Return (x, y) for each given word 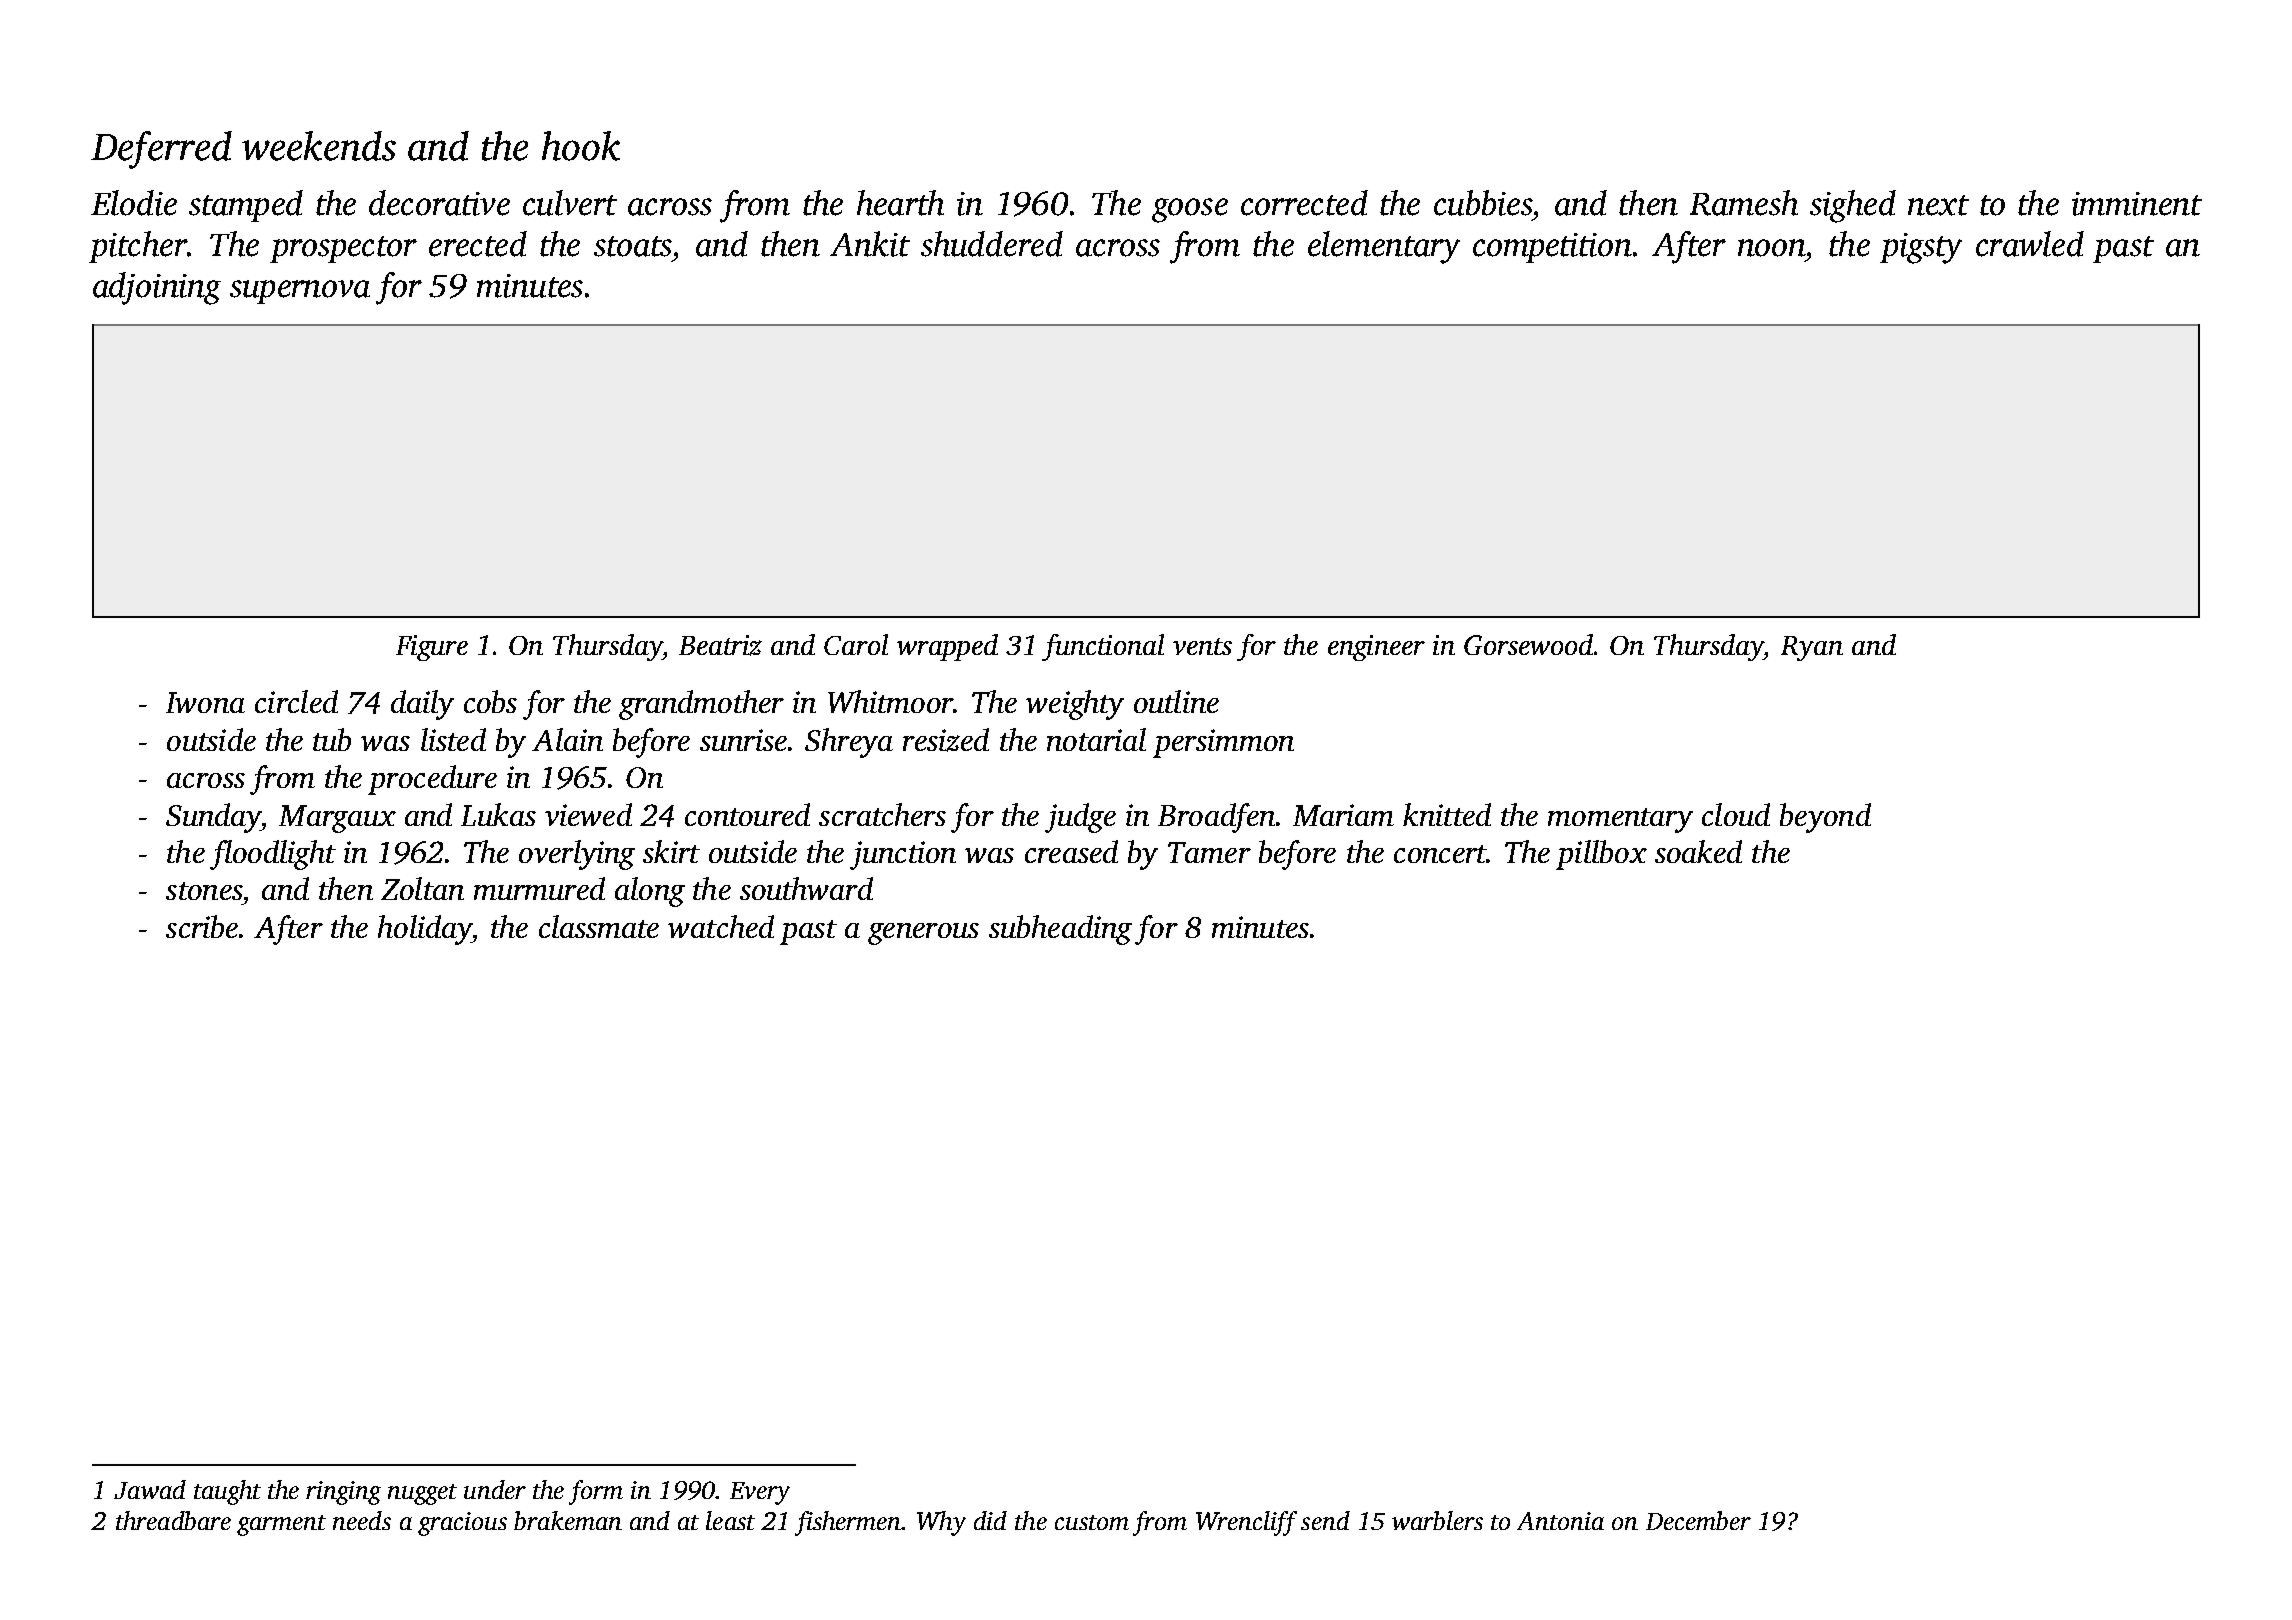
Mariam (1343, 815)
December (1698, 1520)
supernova (300, 292)
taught (227, 1492)
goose (1190, 210)
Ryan (1812, 648)
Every (760, 1493)
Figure (432, 648)
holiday (425, 930)
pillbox (1601, 855)
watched (721, 926)
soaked (1698, 851)
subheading (1060, 930)
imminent (2137, 204)
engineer (1376, 648)
